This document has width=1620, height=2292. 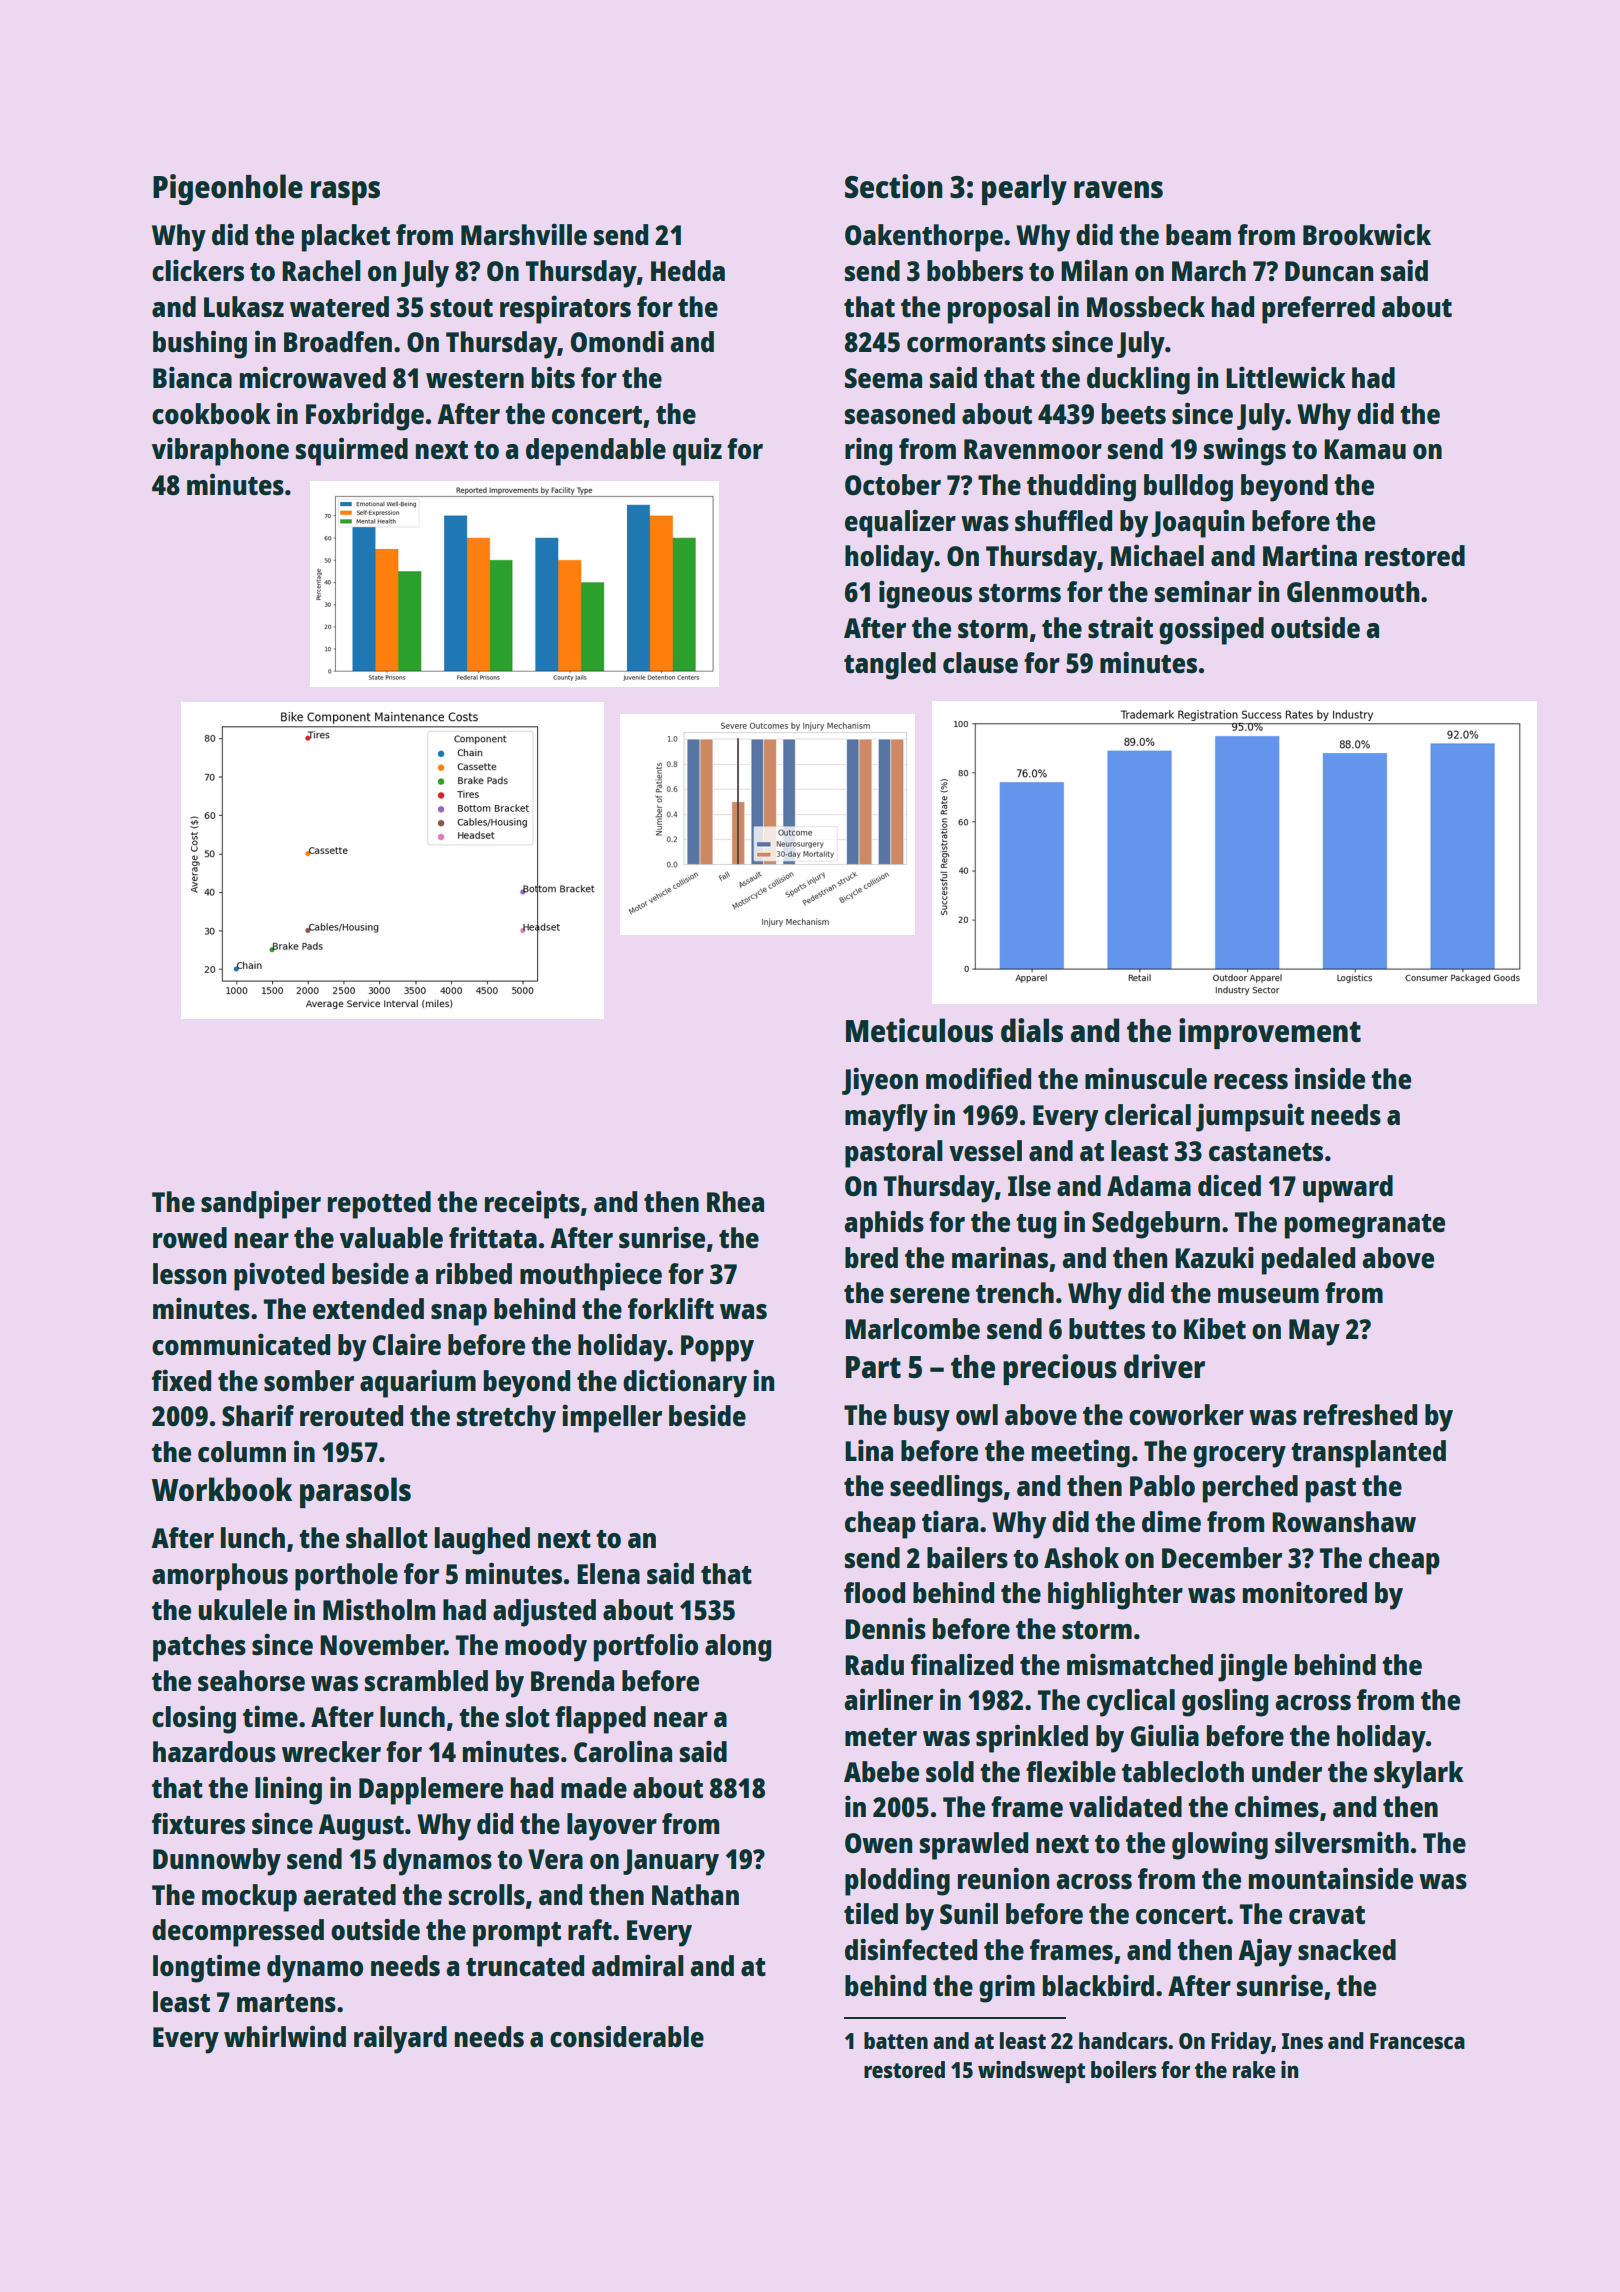 What do you see at coordinates (228, 189) in the document?
I see `Pigeonhole` at bounding box center [228, 189].
